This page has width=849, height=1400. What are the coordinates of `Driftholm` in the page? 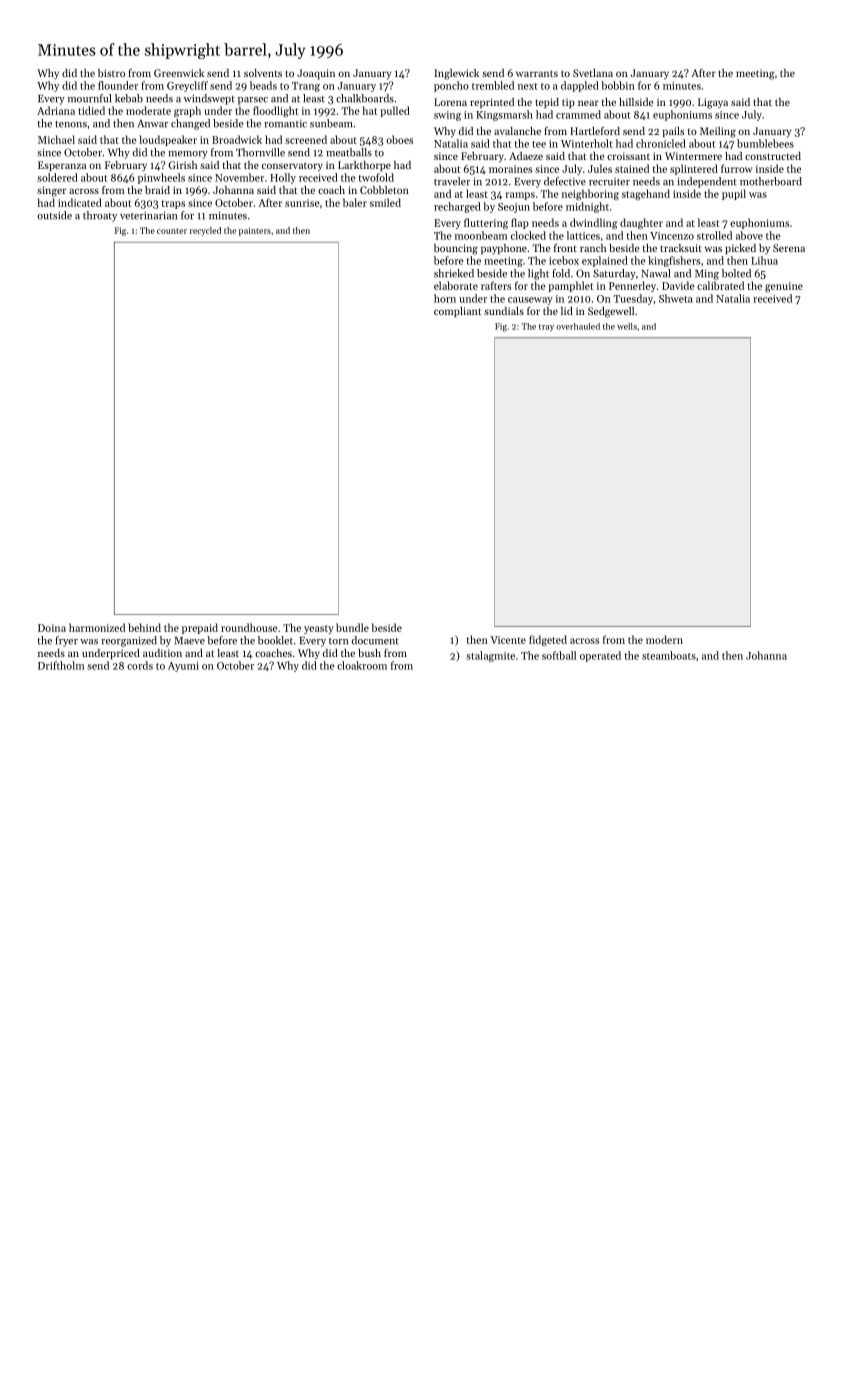 It's located at (61, 665).
